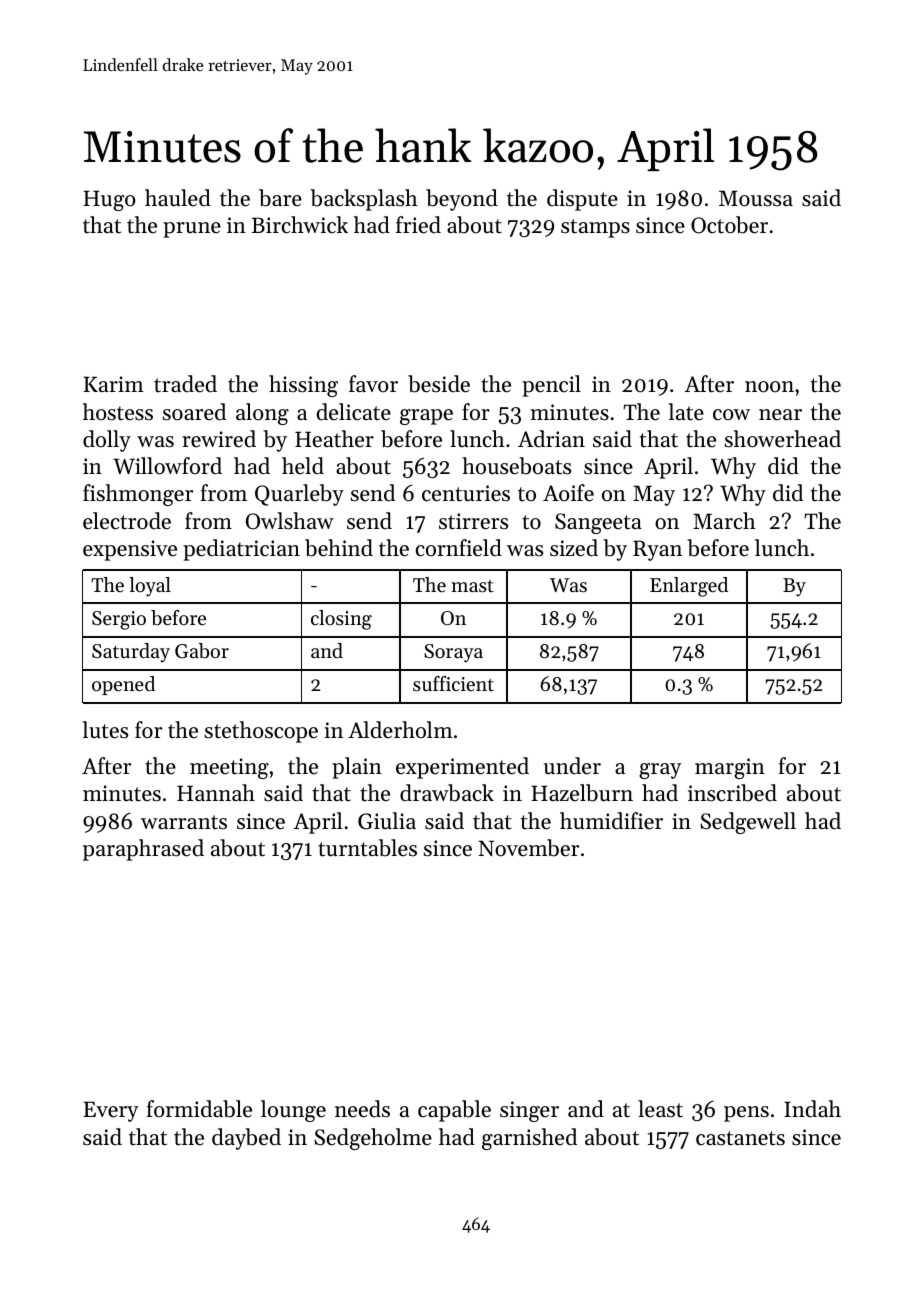 This screenshot has height=1311, width=924. Describe the element at coordinates (199, 1109) in the screenshot. I see `formidable` at that location.
